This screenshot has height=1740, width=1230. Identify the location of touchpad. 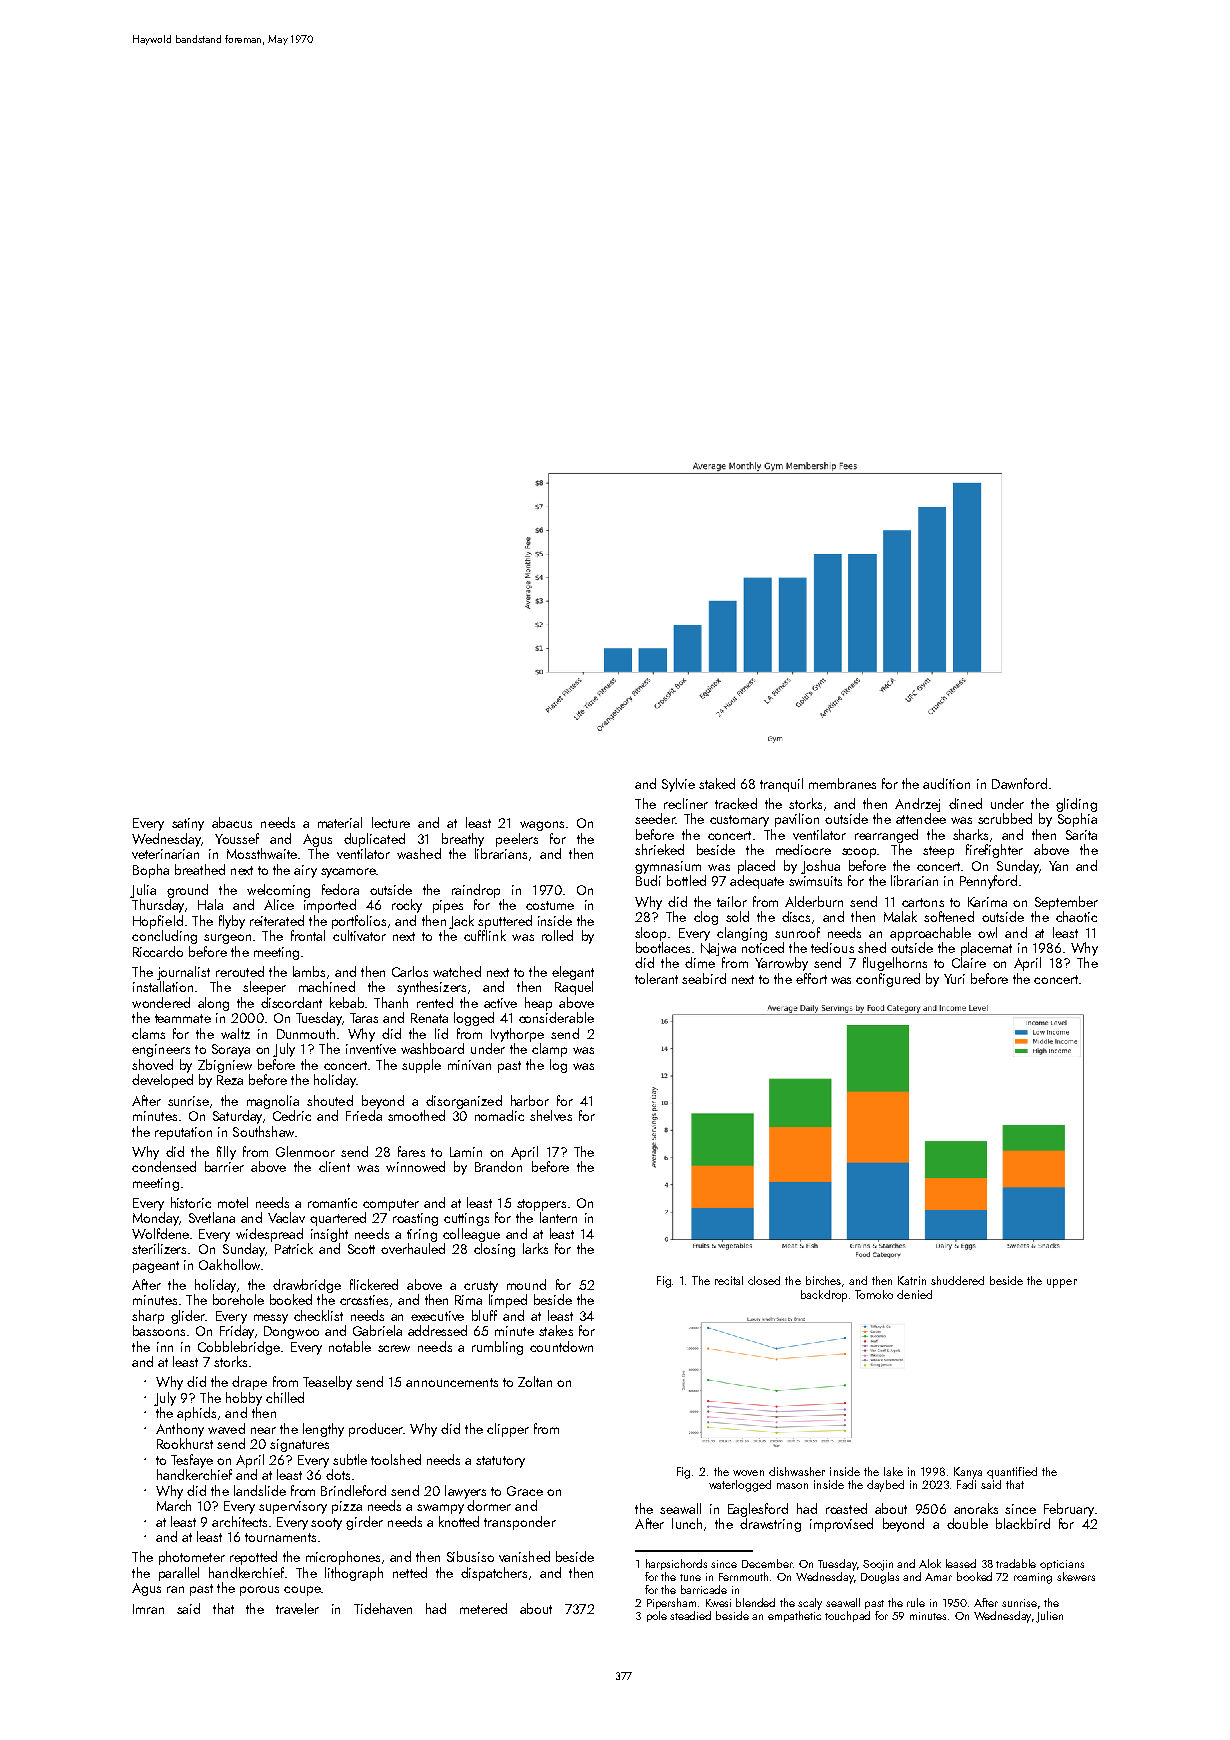
(847, 1616).
